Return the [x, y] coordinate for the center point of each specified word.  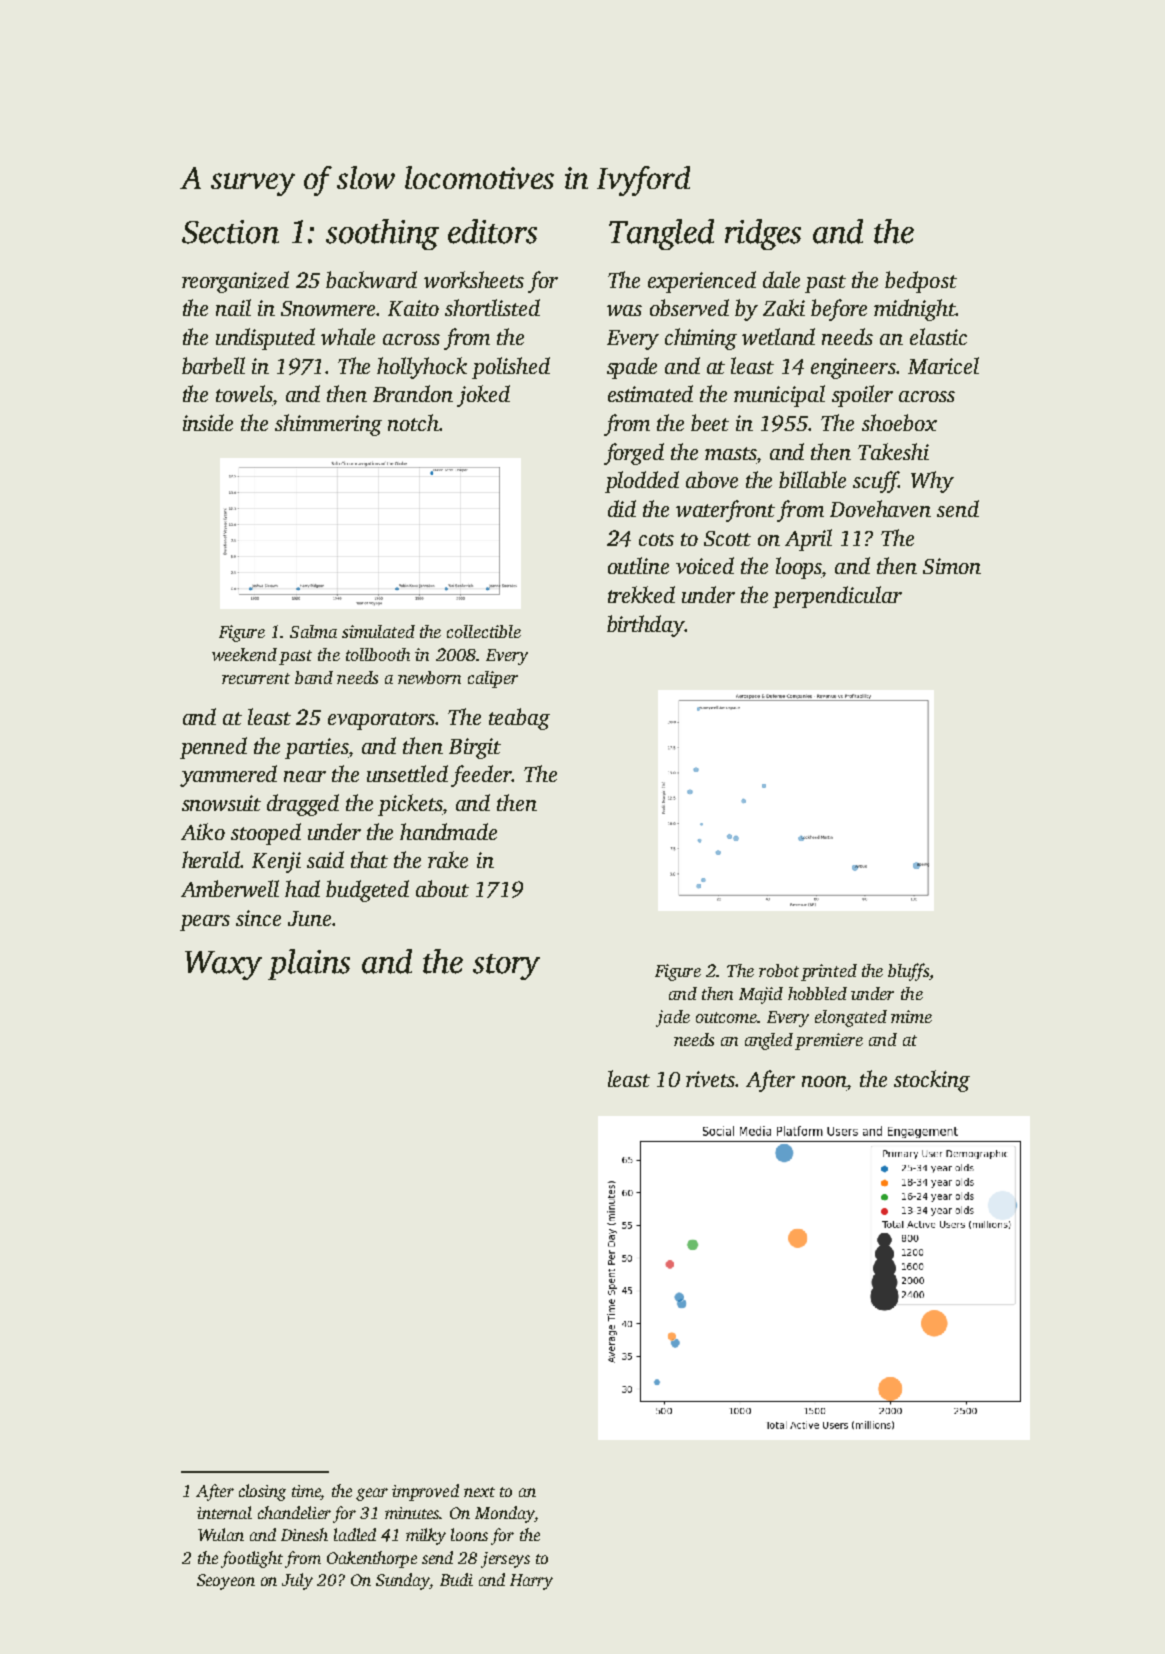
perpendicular [837, 597]
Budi [456, 1579]
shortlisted [492, 307]
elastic [938, 336]
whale [348, 336]
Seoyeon [226, 1582]
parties [316, 748]
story [506, 967]
